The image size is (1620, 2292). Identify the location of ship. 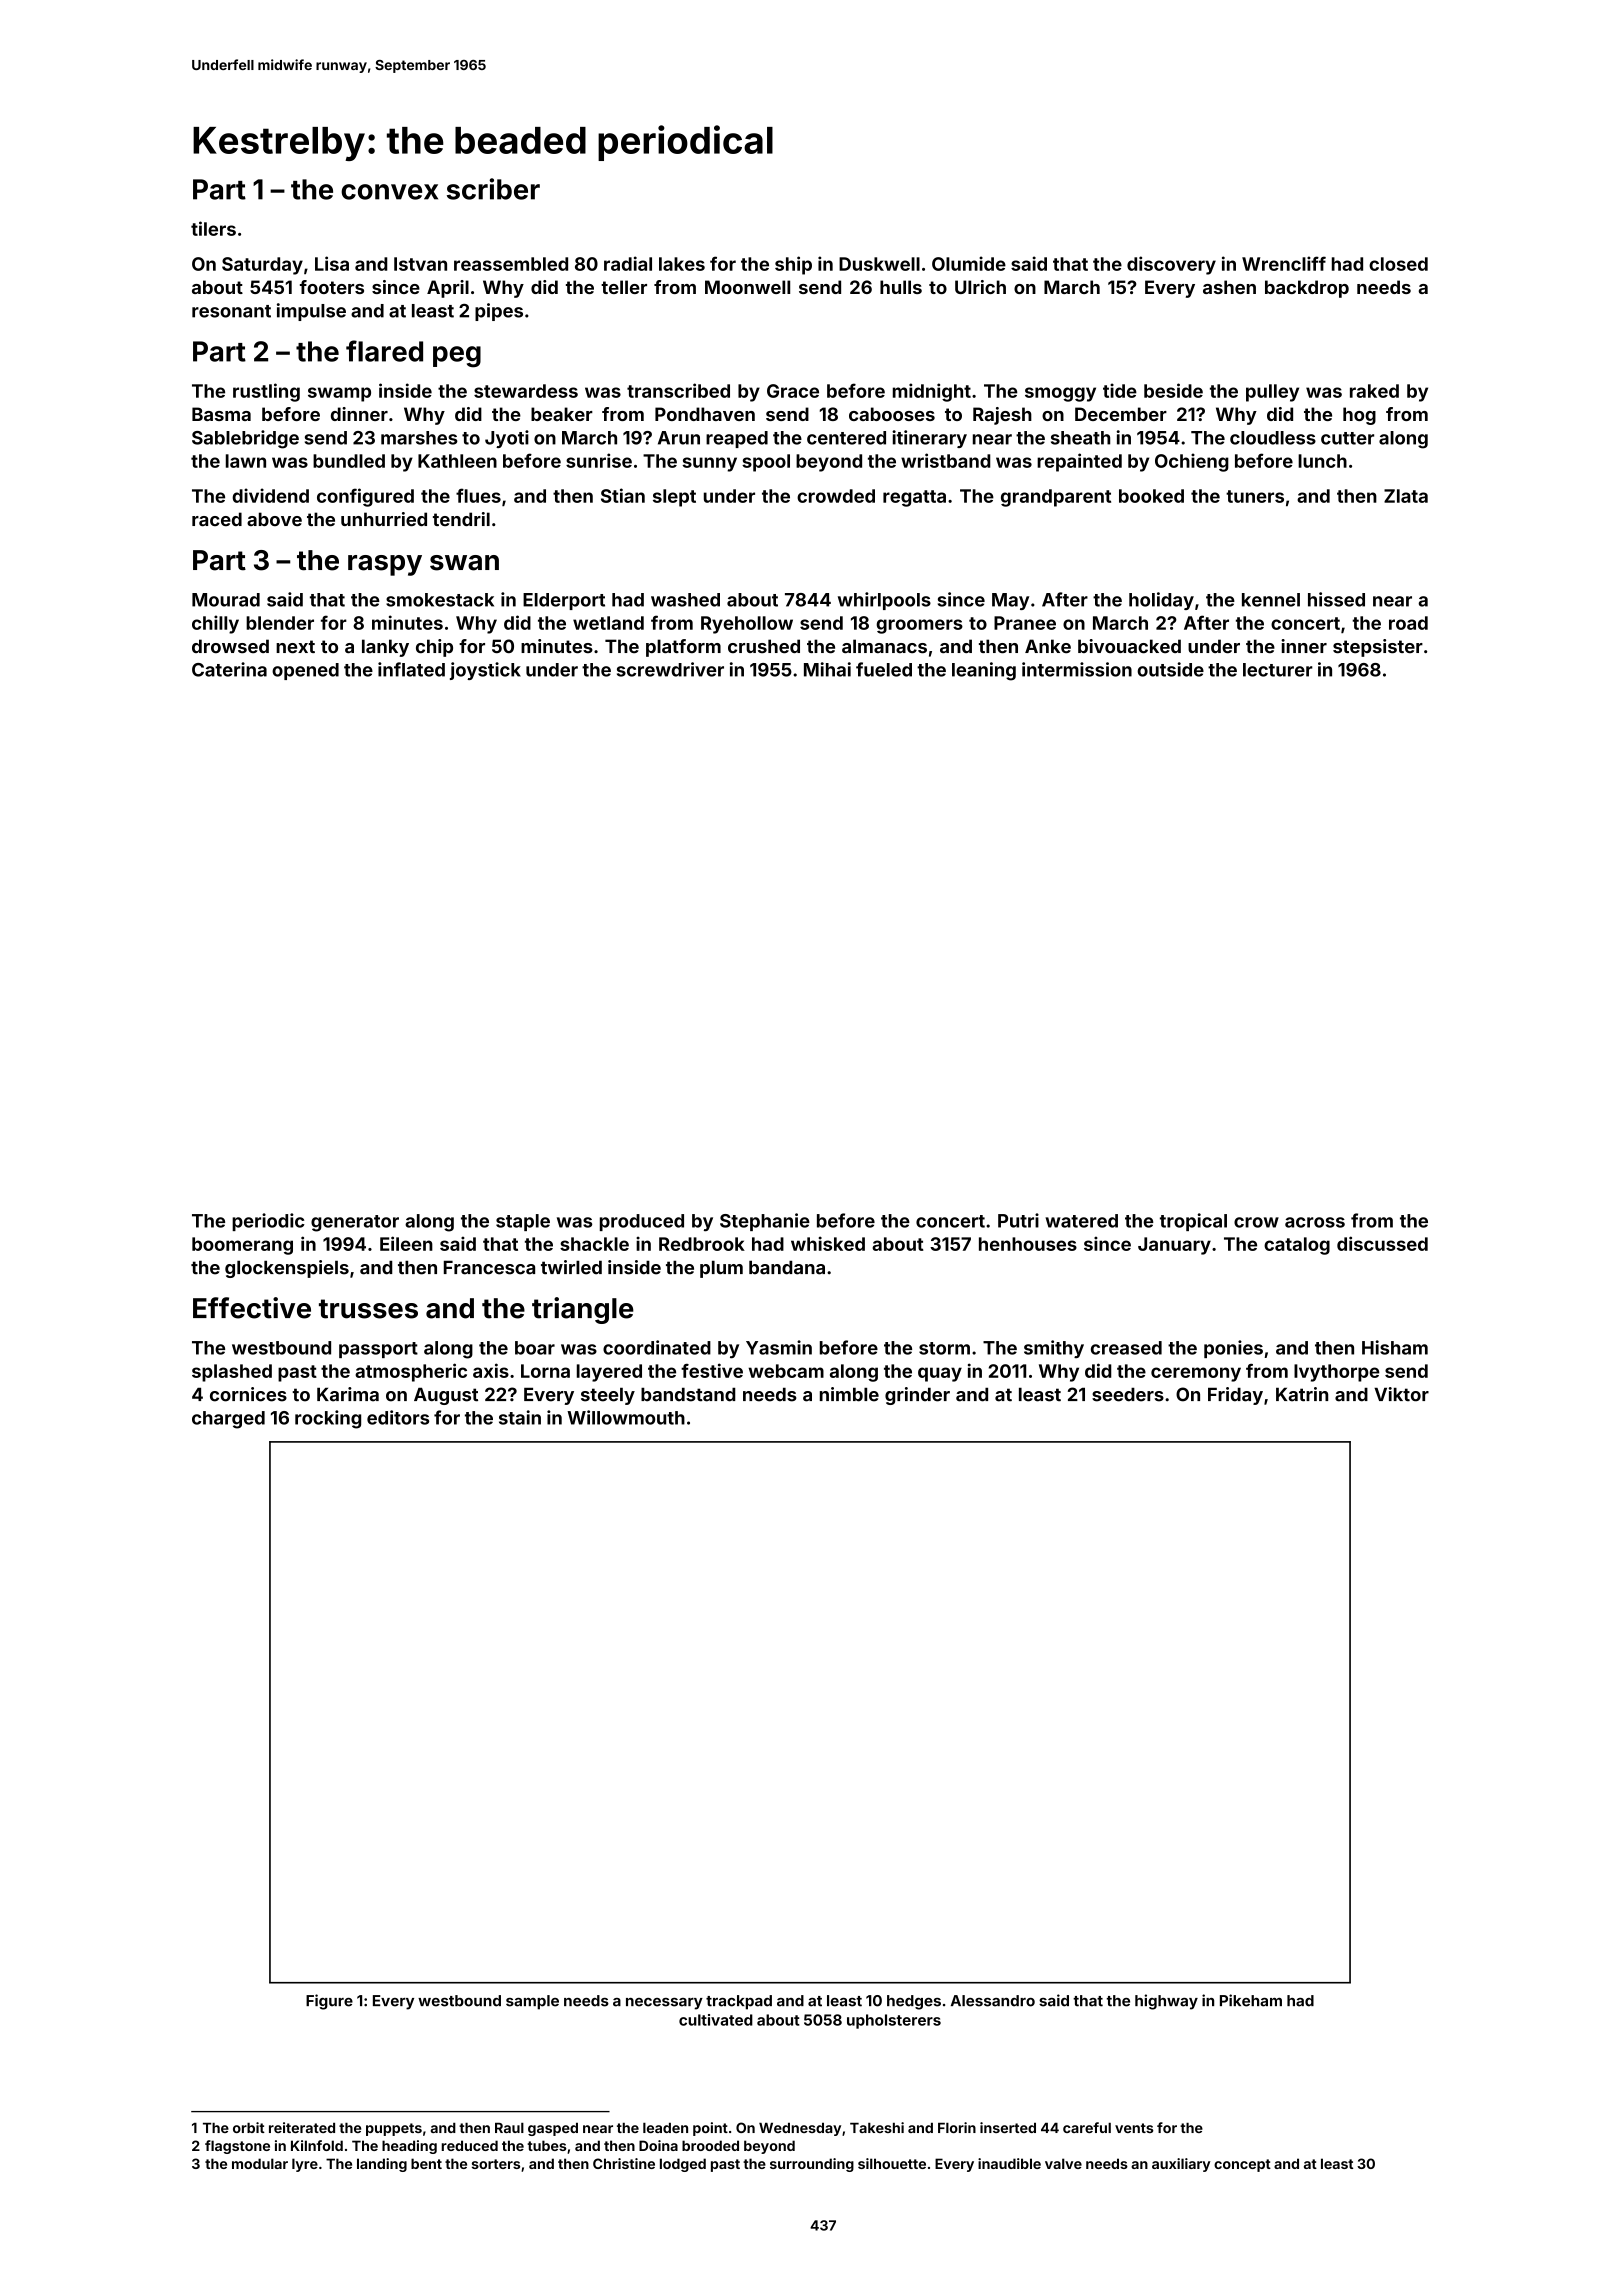
(793, 265).
